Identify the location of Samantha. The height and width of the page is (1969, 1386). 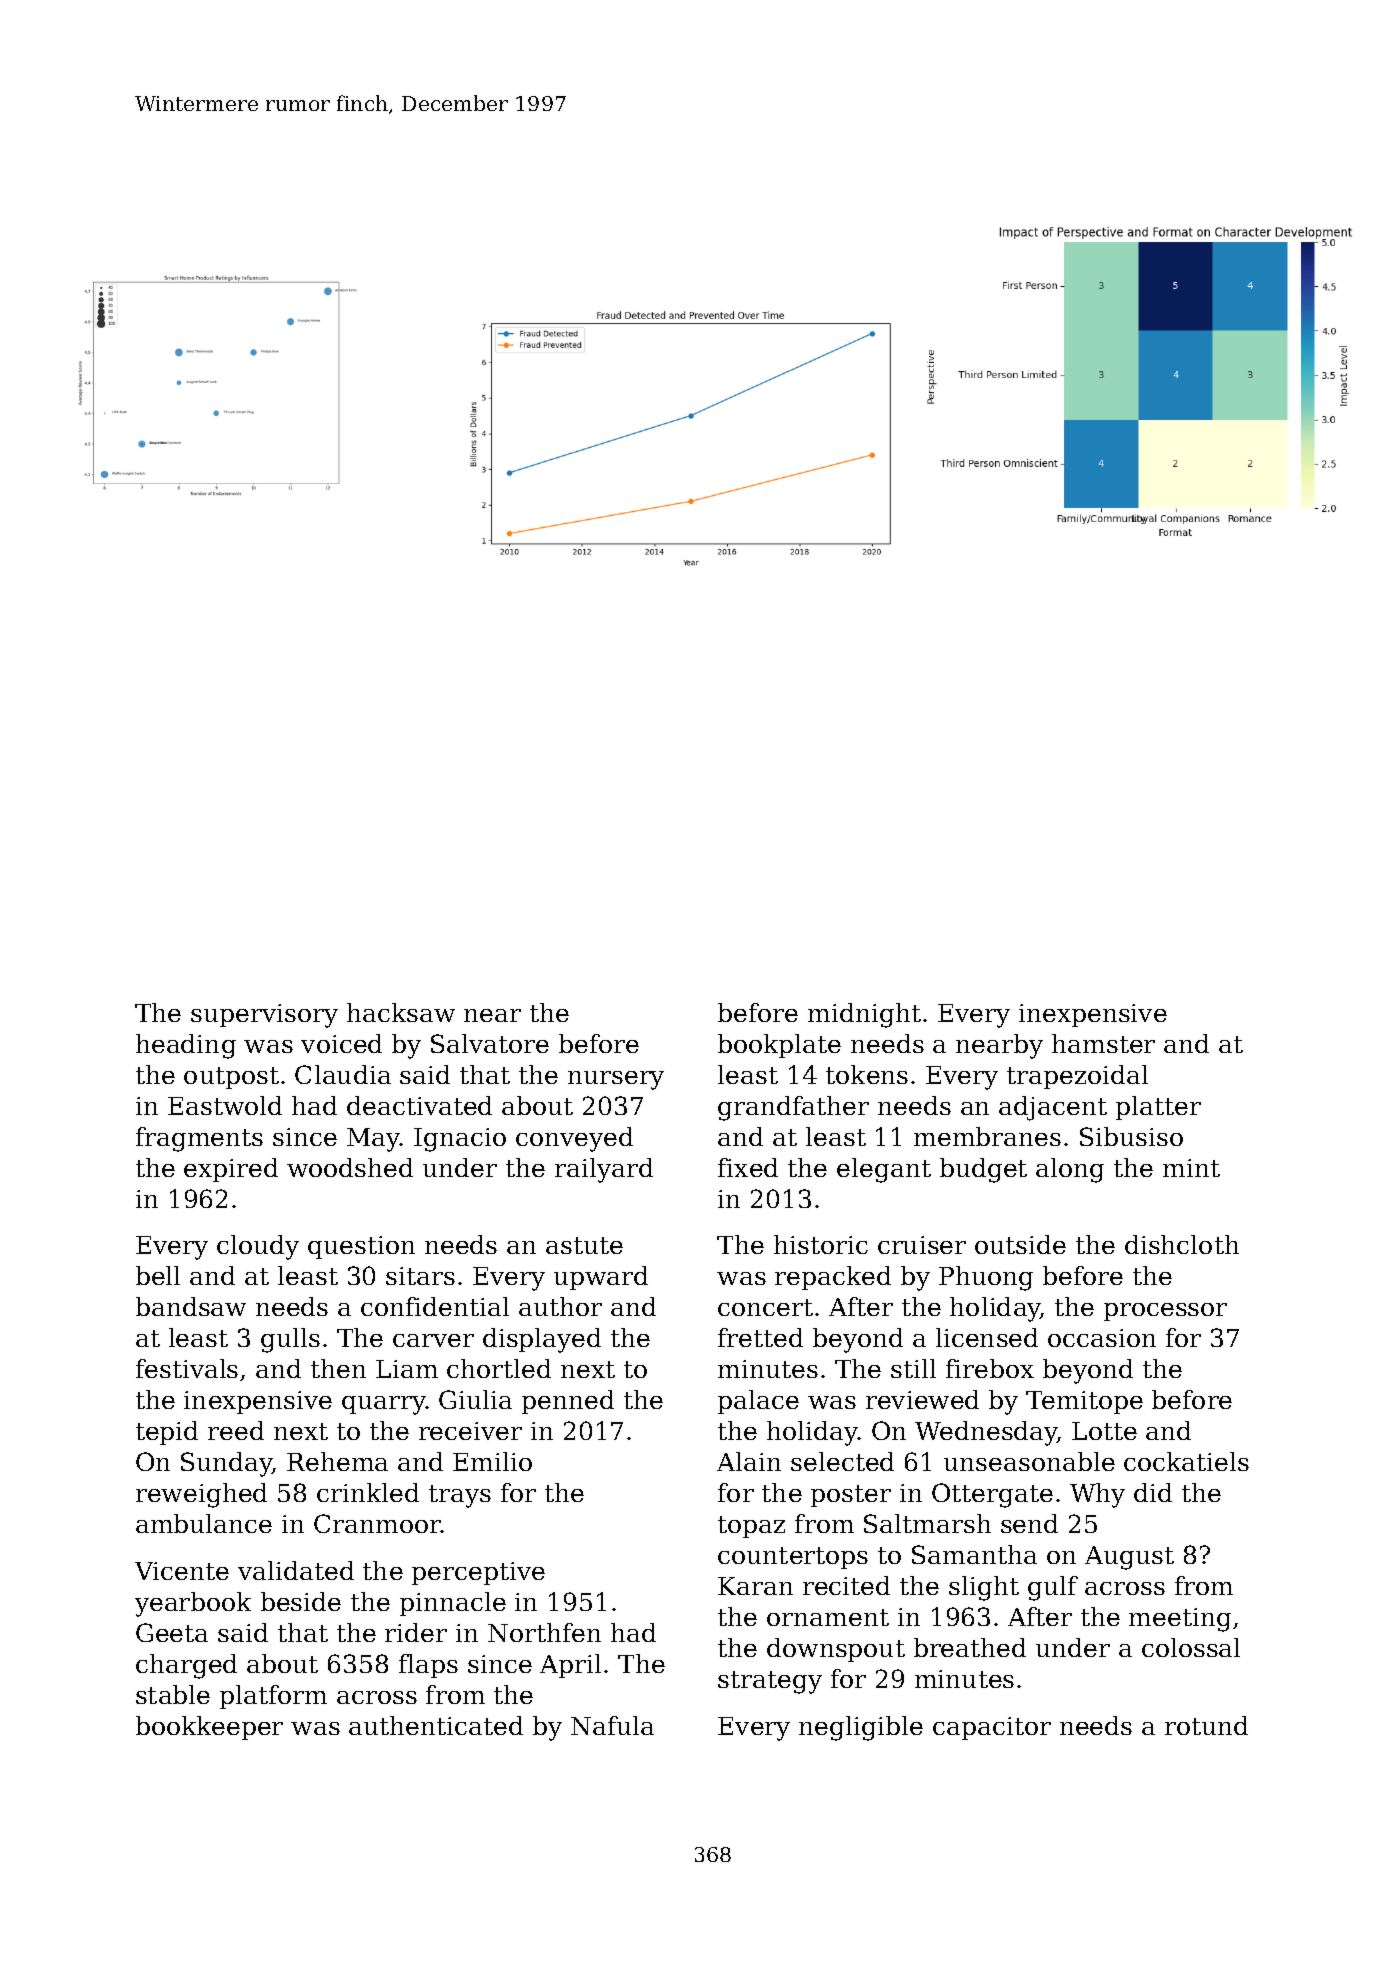
(974, 1554).
